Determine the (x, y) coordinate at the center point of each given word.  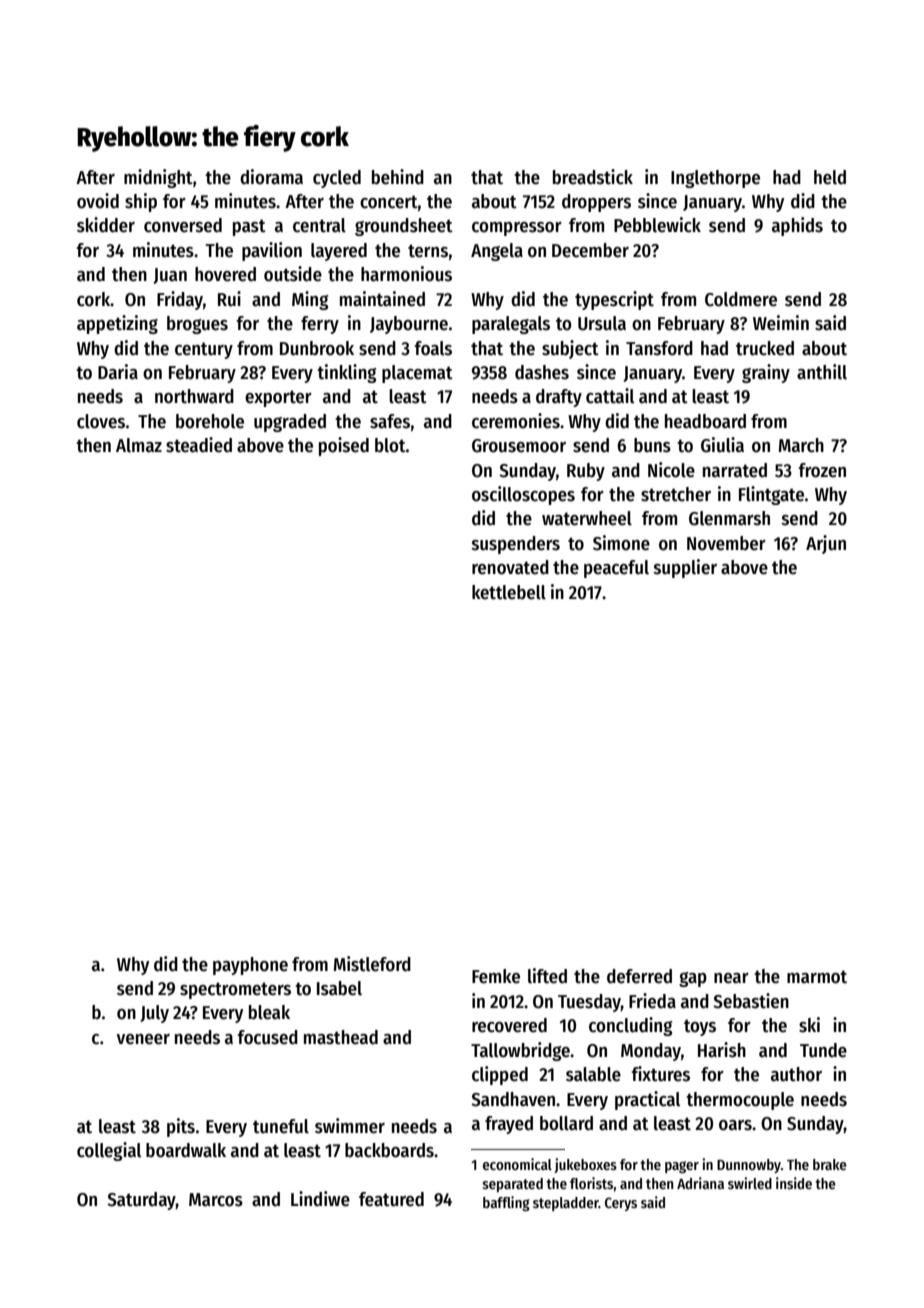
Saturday (141, 1201)
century (204, 350)
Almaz (139, 445)
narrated (735, 470)
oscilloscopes (523, 495)
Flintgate (771, 495)
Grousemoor (519, 446)
